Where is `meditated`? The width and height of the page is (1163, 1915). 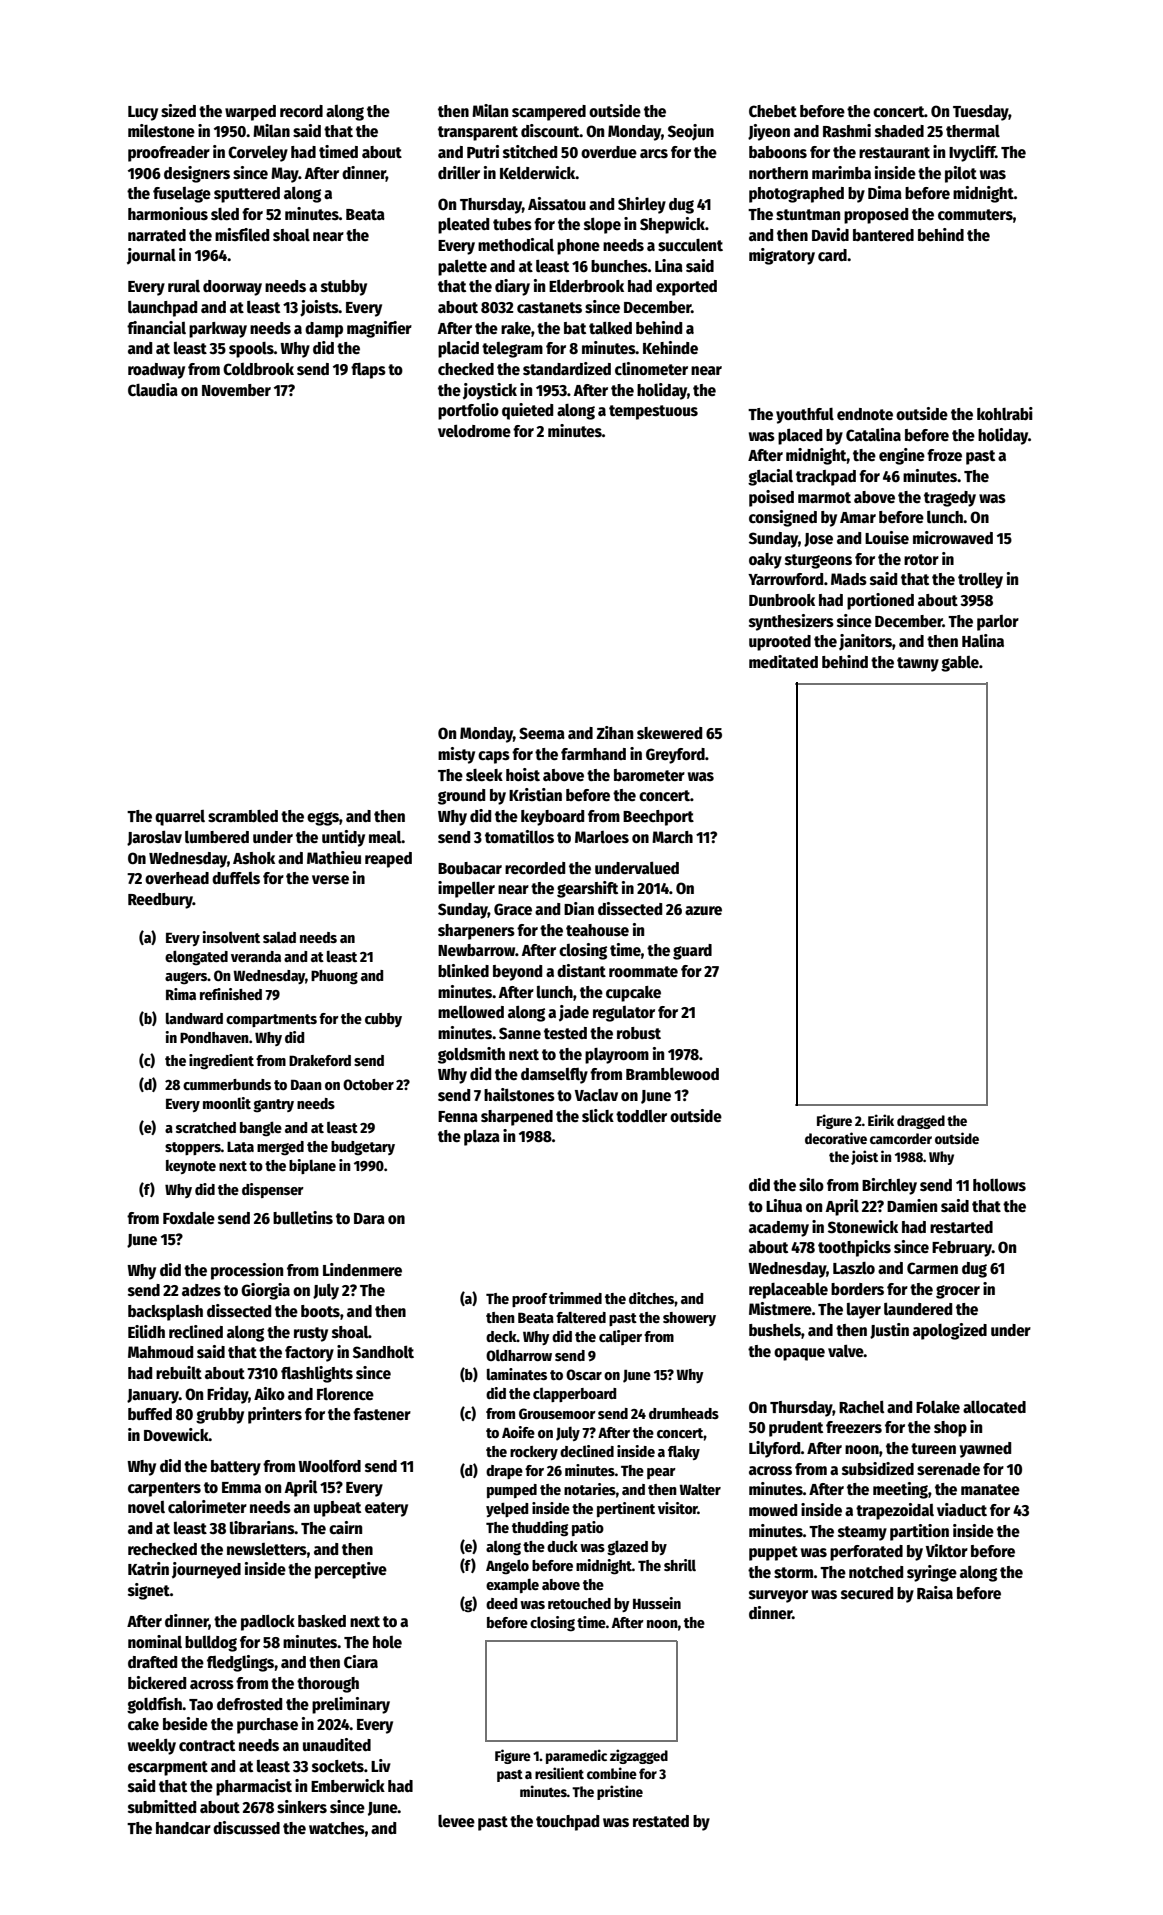
meditated is located at coordinates (783, 661).
